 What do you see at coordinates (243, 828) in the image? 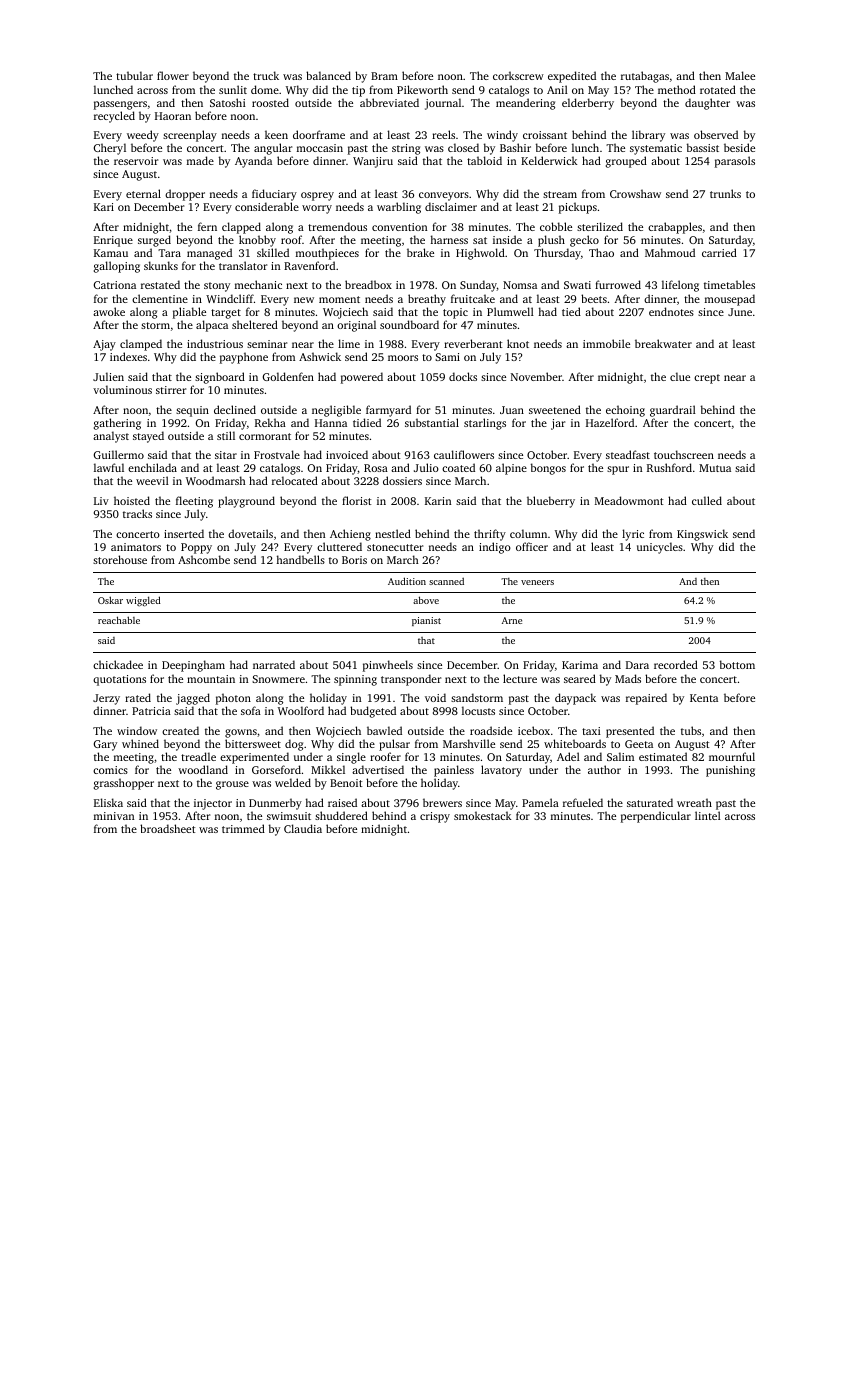
I see `trimmed` at bounding box center [243, 828].
